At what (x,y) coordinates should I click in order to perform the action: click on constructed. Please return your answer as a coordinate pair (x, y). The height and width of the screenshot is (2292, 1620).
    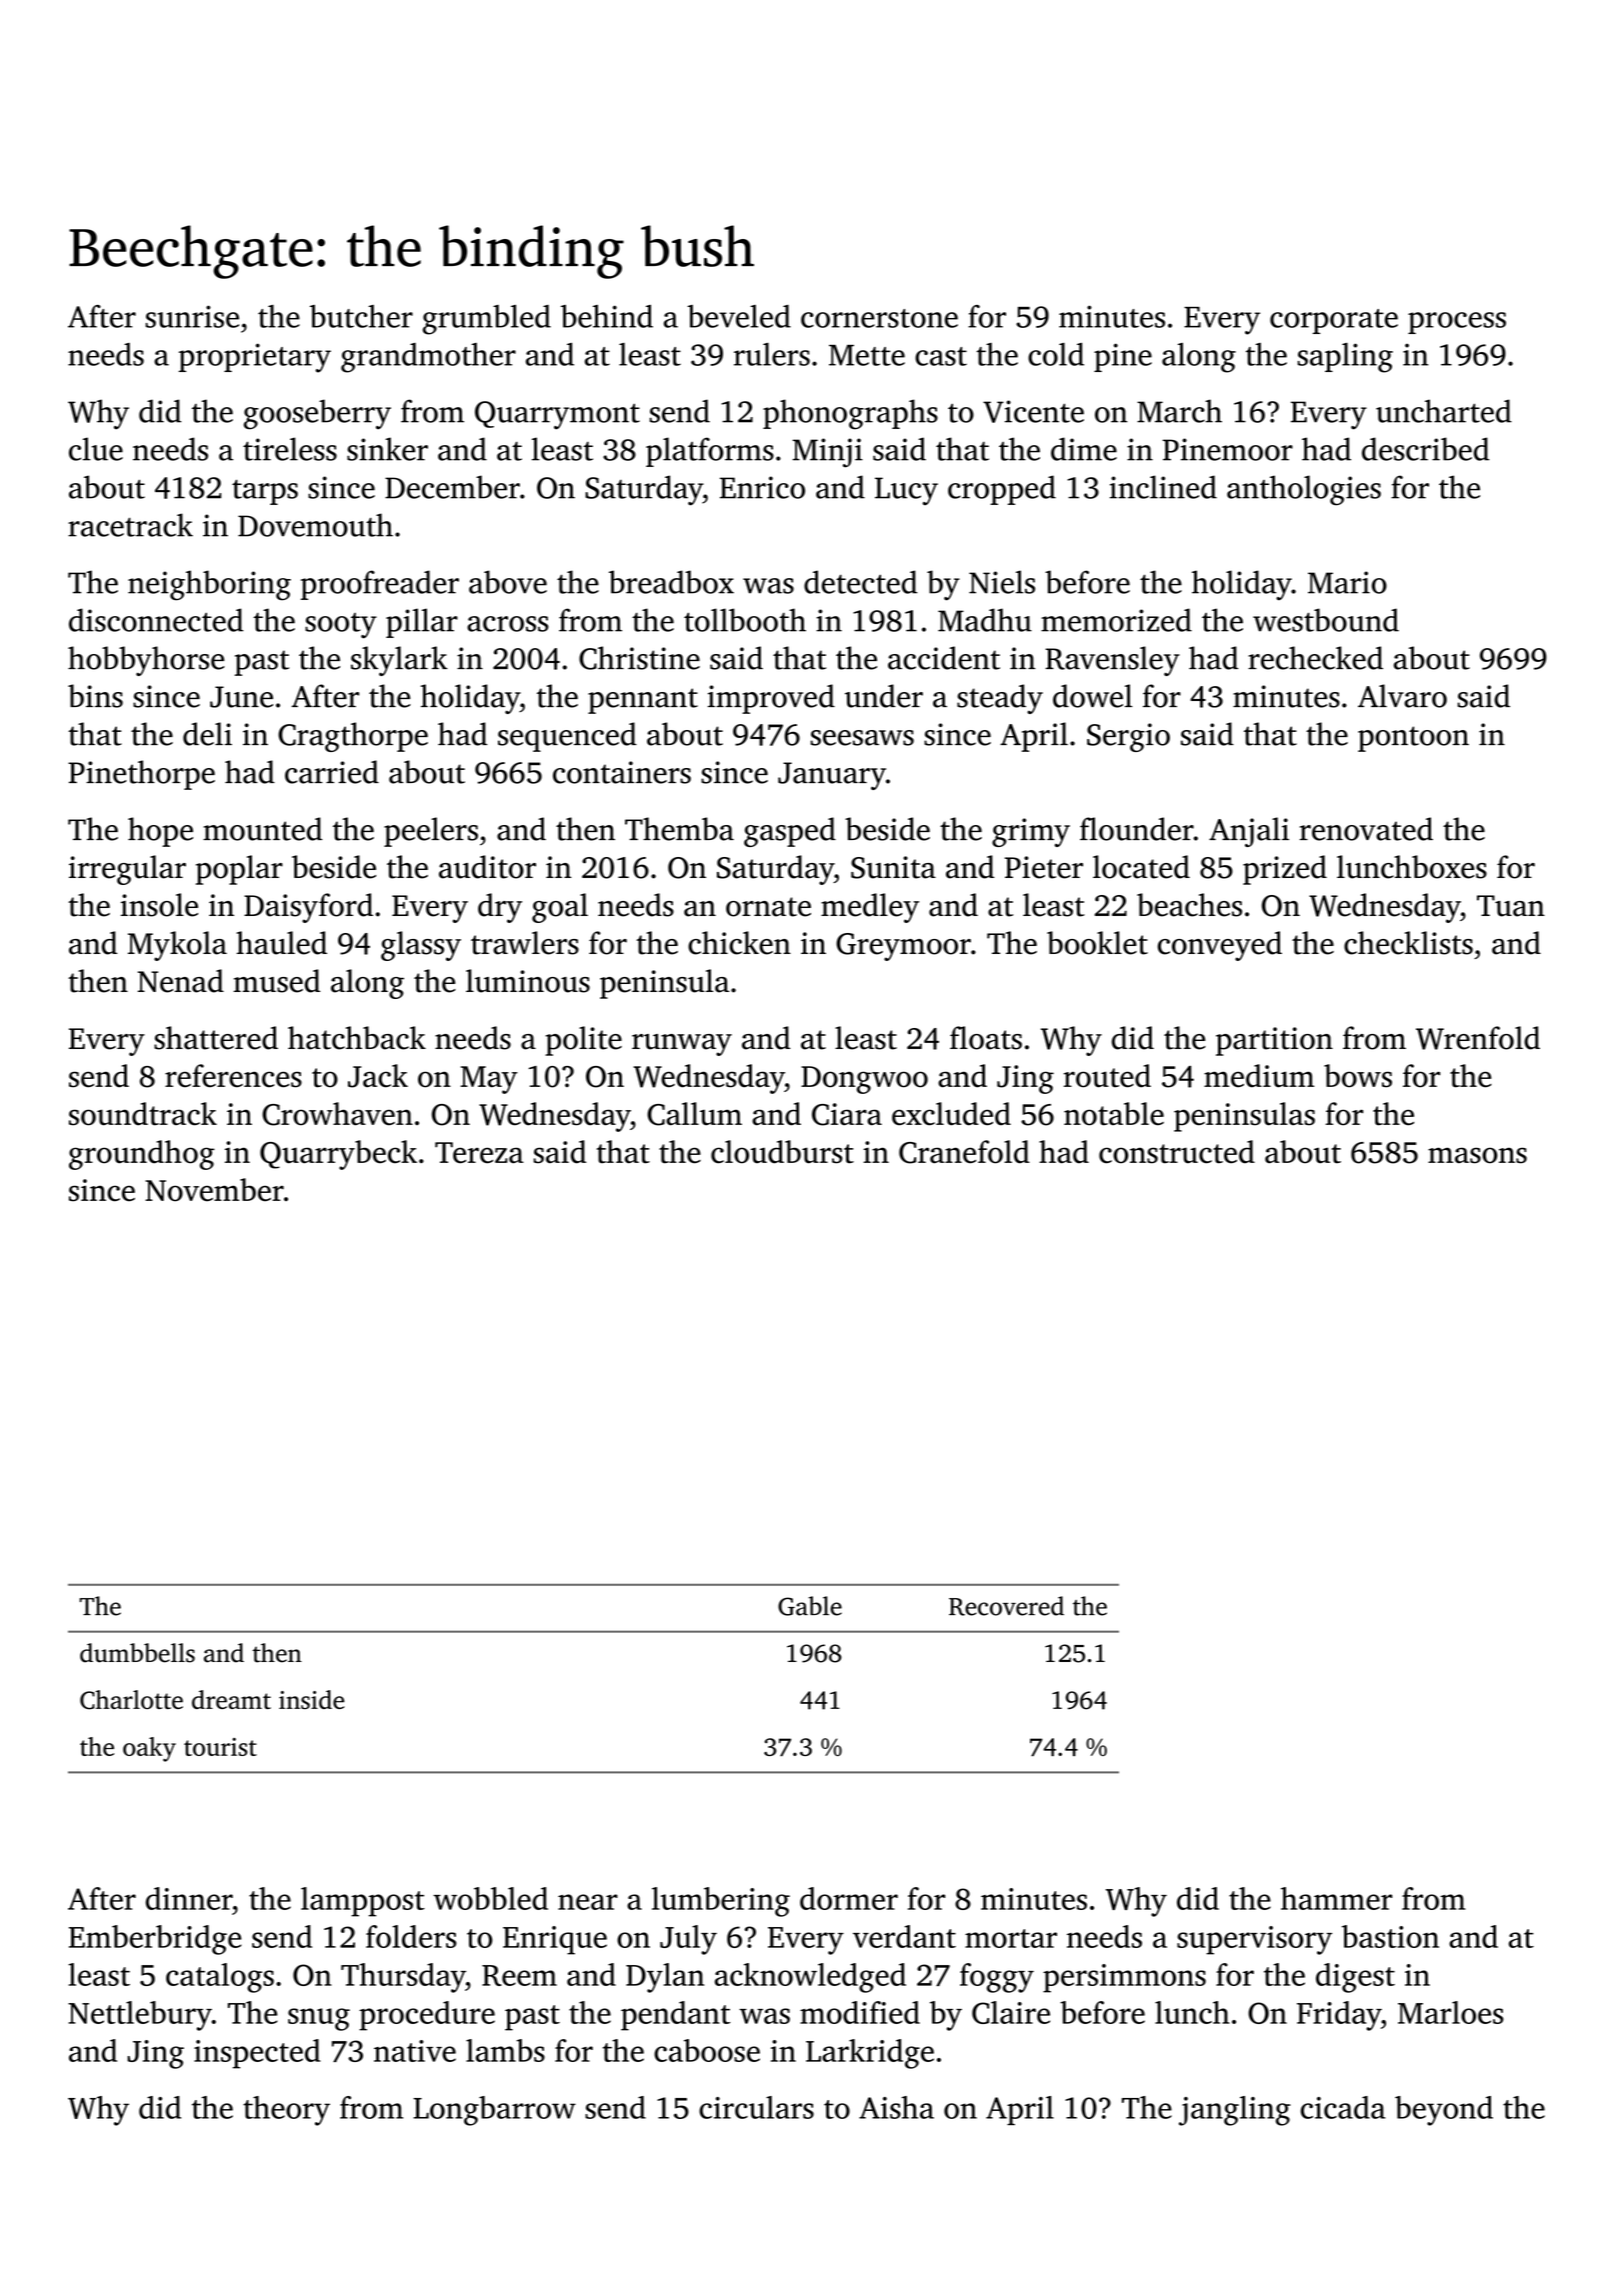
    Looking at the image, I should click on (1177, 1152).
